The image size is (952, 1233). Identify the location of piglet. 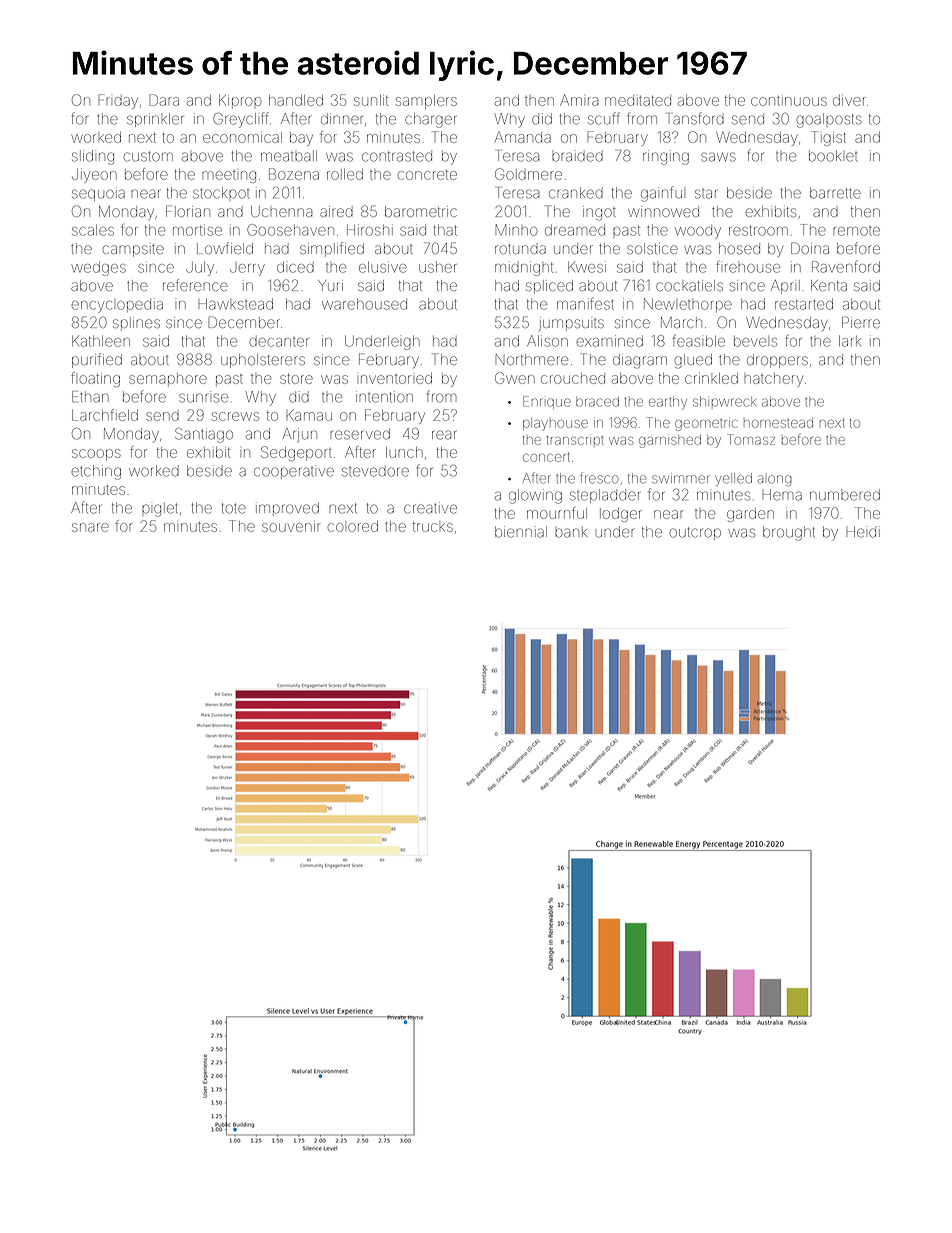
(160, 509).
